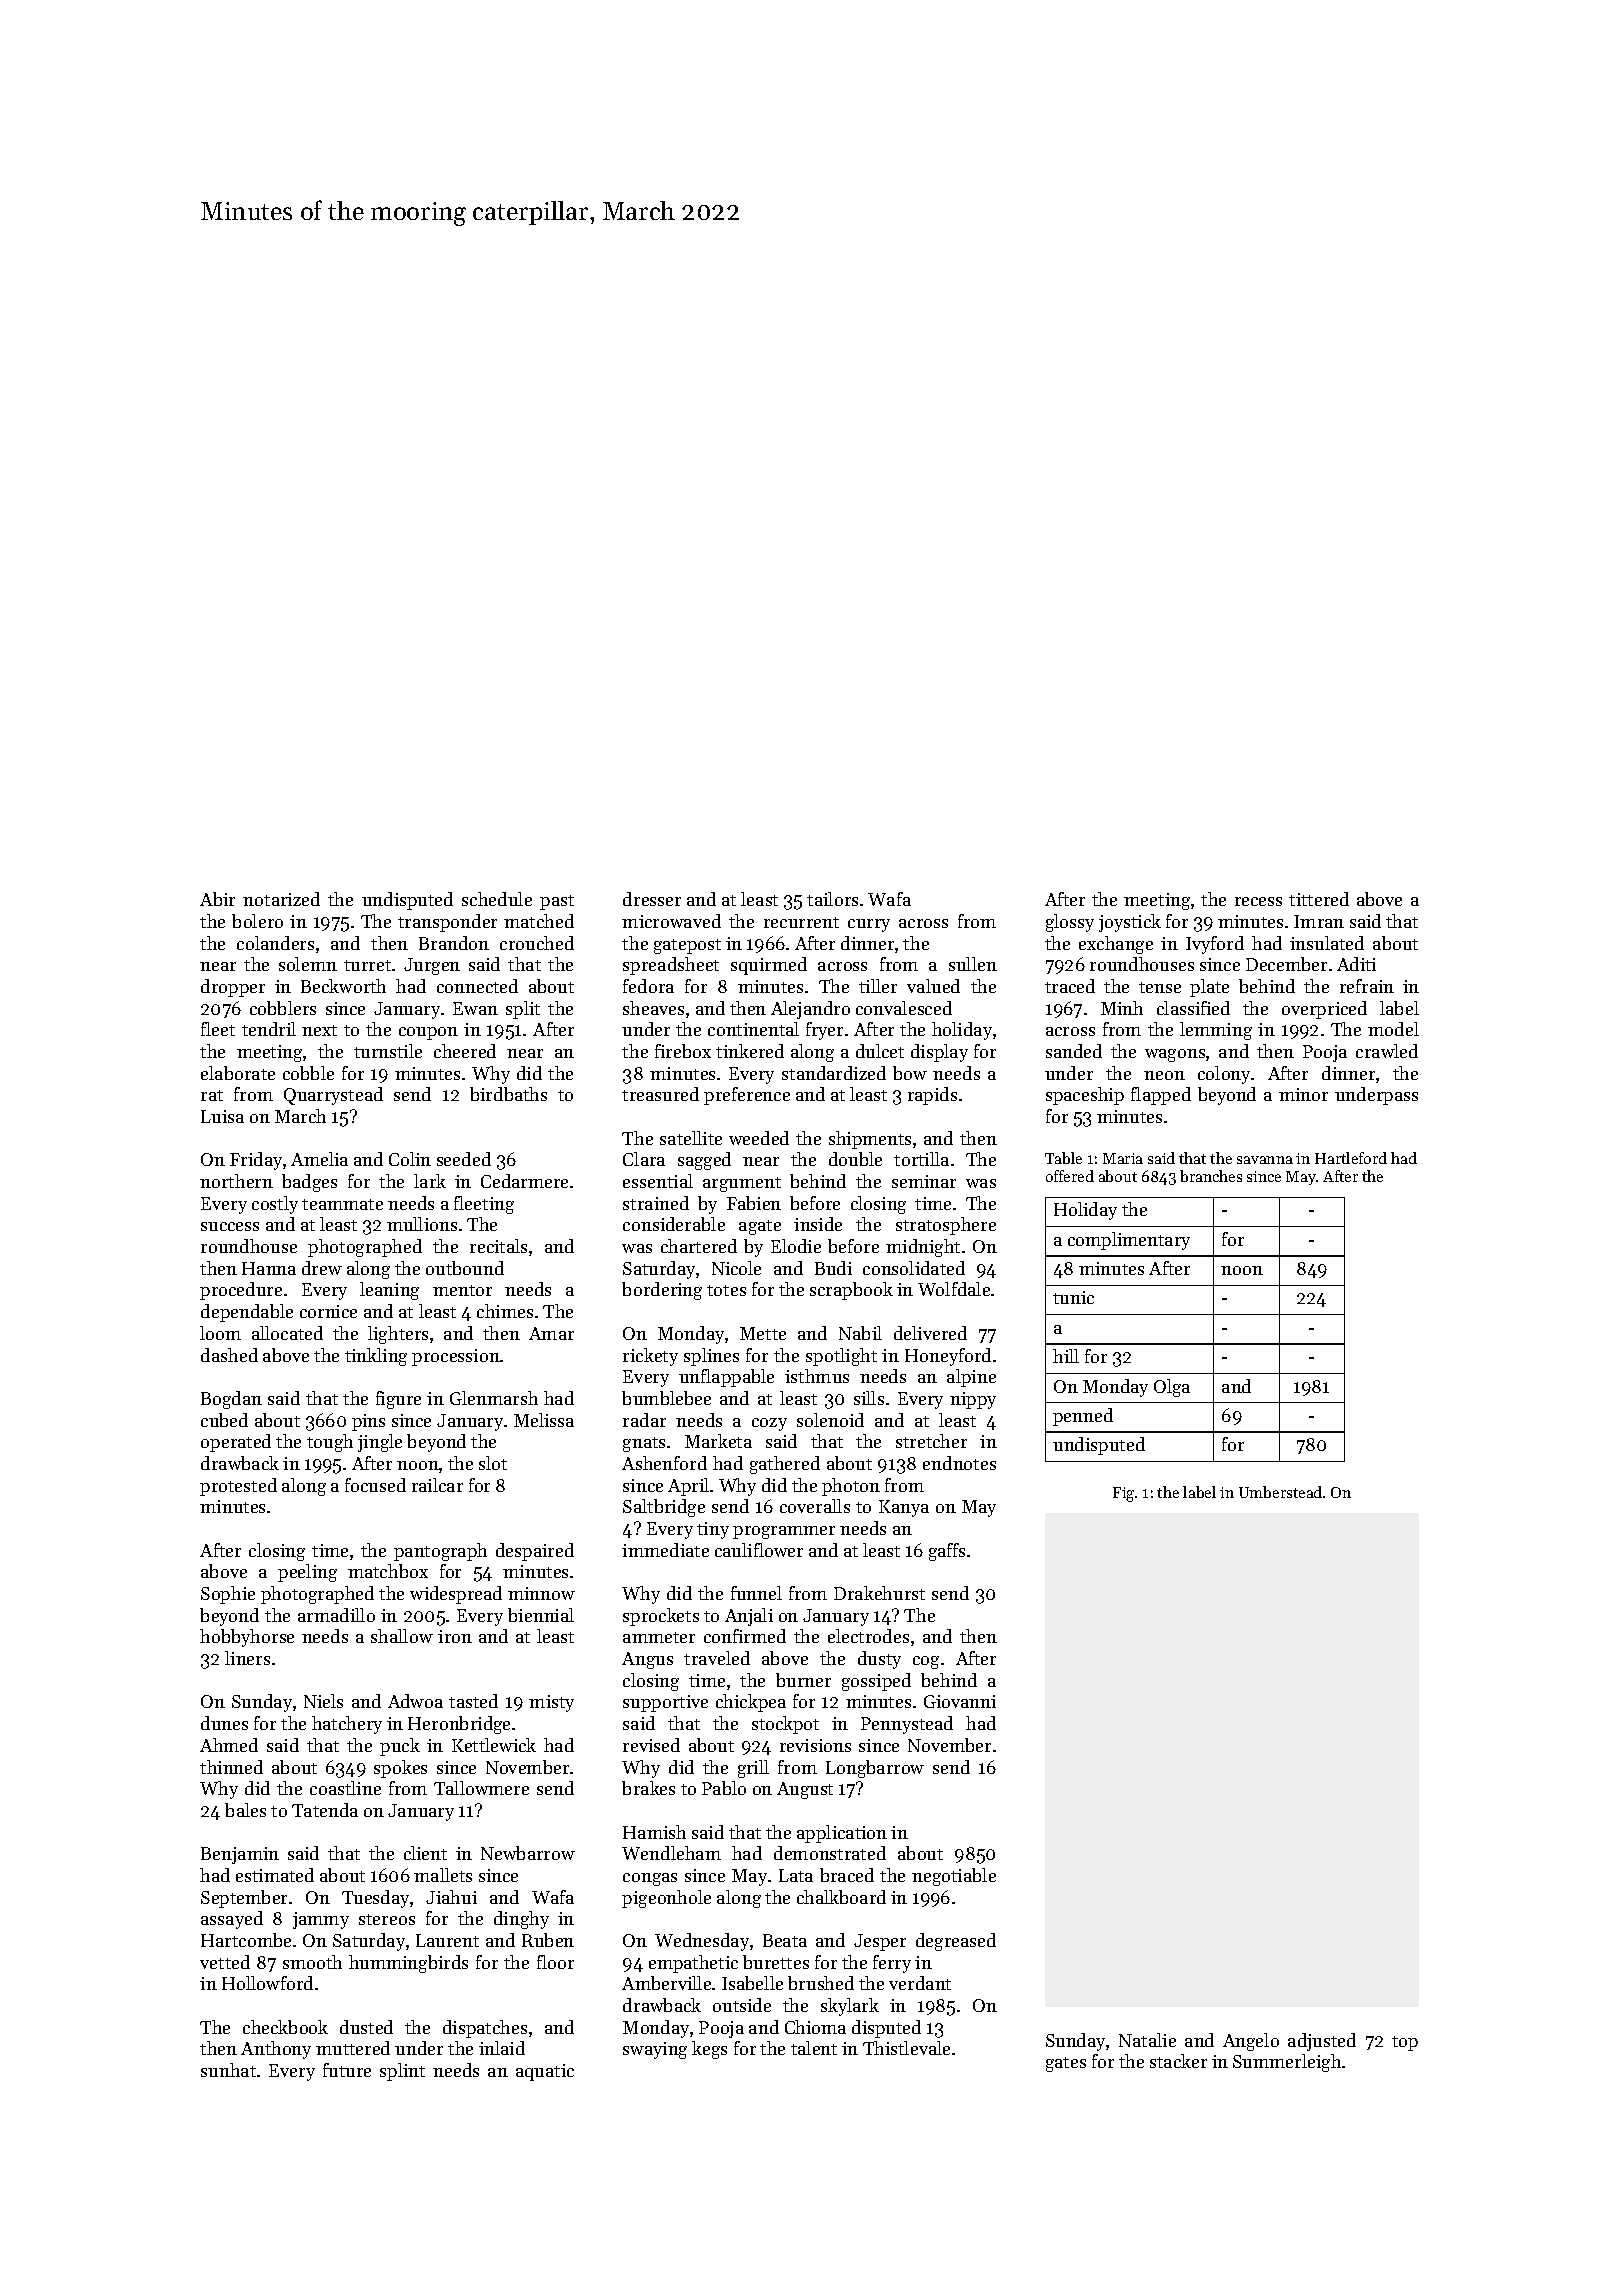  What do you see at coordinates (960, 1701) in the page?
I see `Giovanni` at bounding box center [960, 1701].
